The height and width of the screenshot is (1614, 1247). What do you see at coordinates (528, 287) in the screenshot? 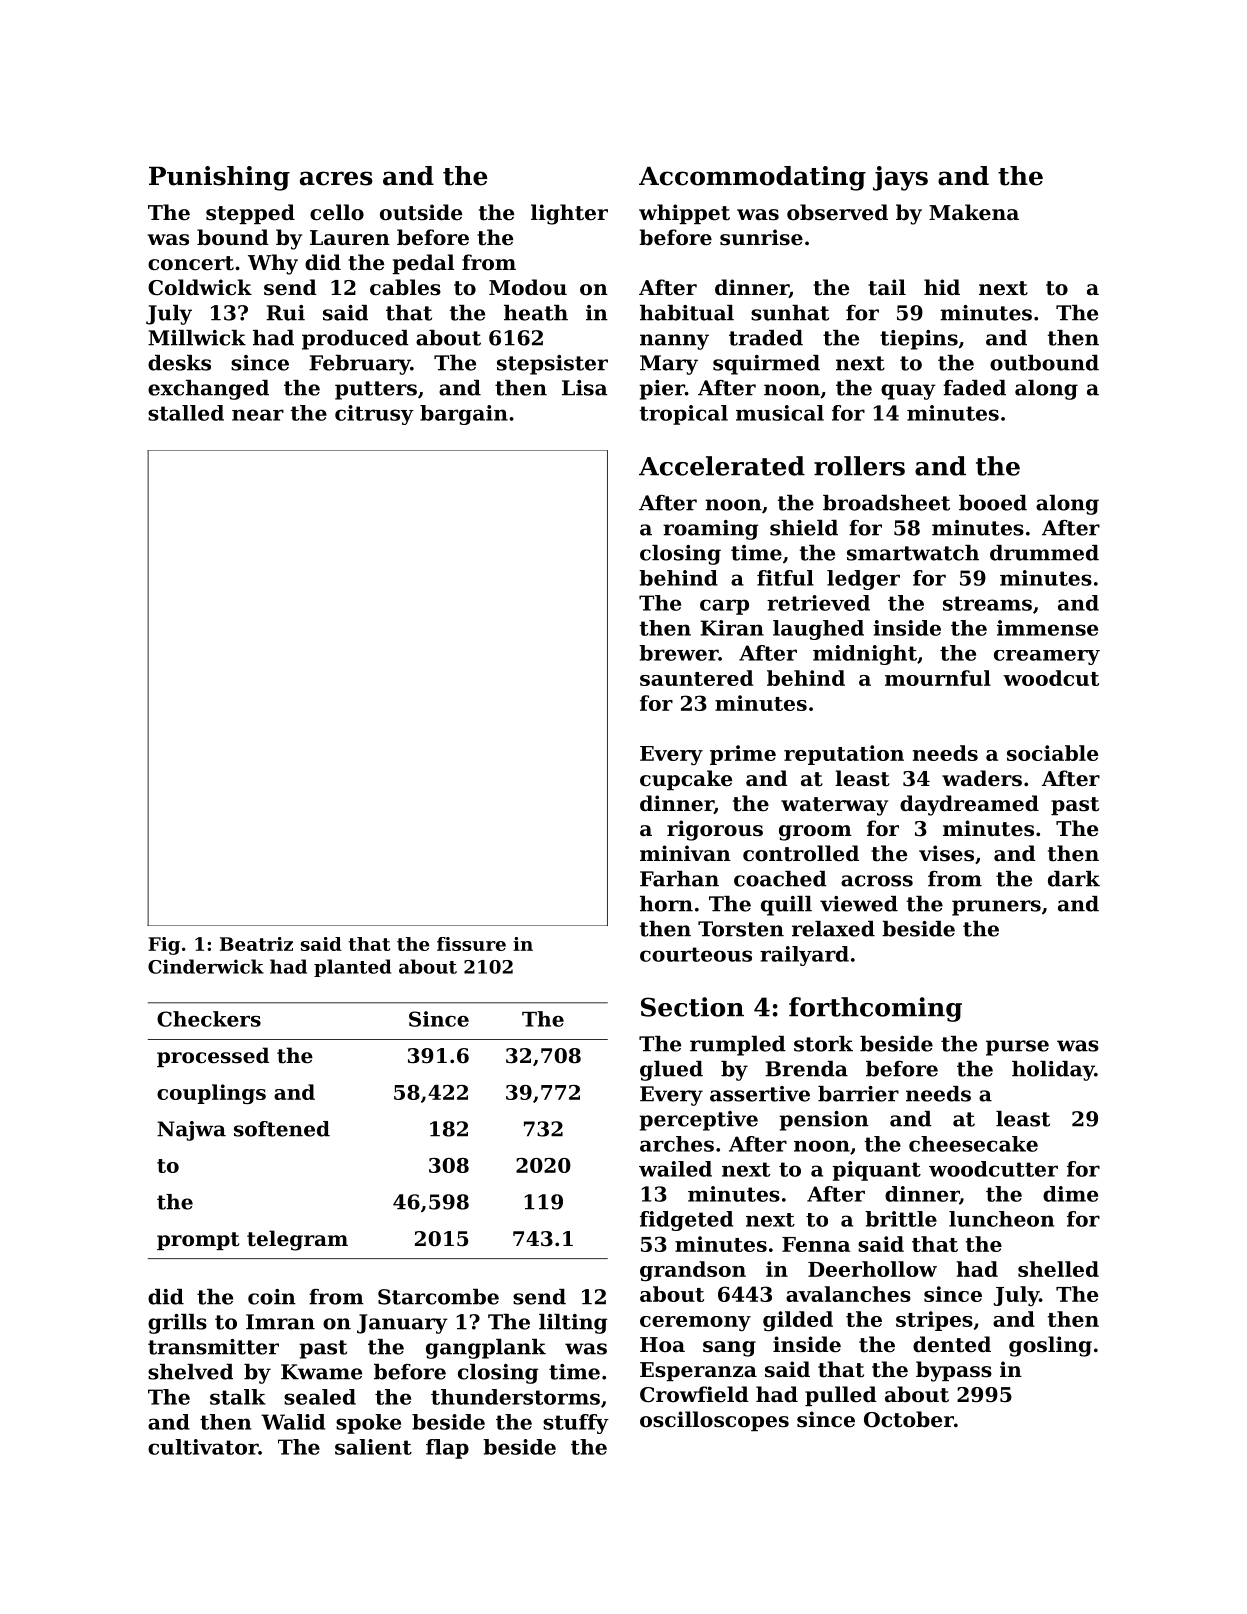
I see `Modou` at bounding box center [528, 287].
